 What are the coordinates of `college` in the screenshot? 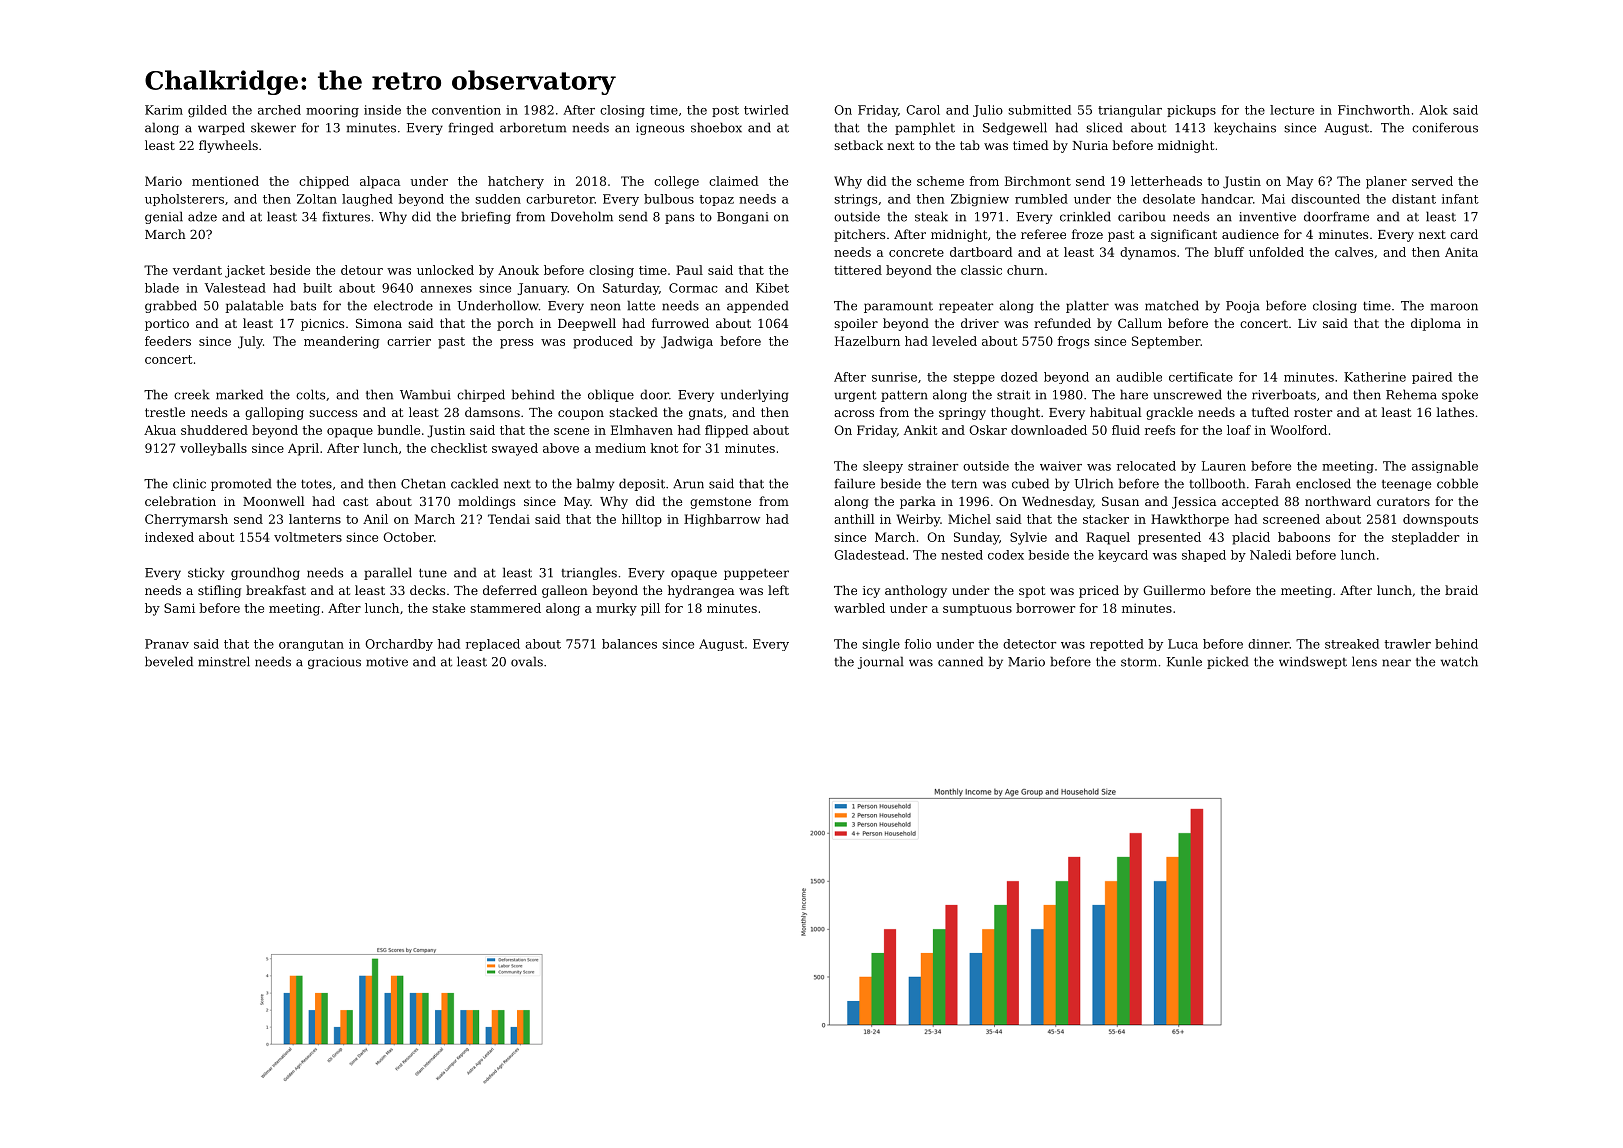 It's located at (676, 182).
